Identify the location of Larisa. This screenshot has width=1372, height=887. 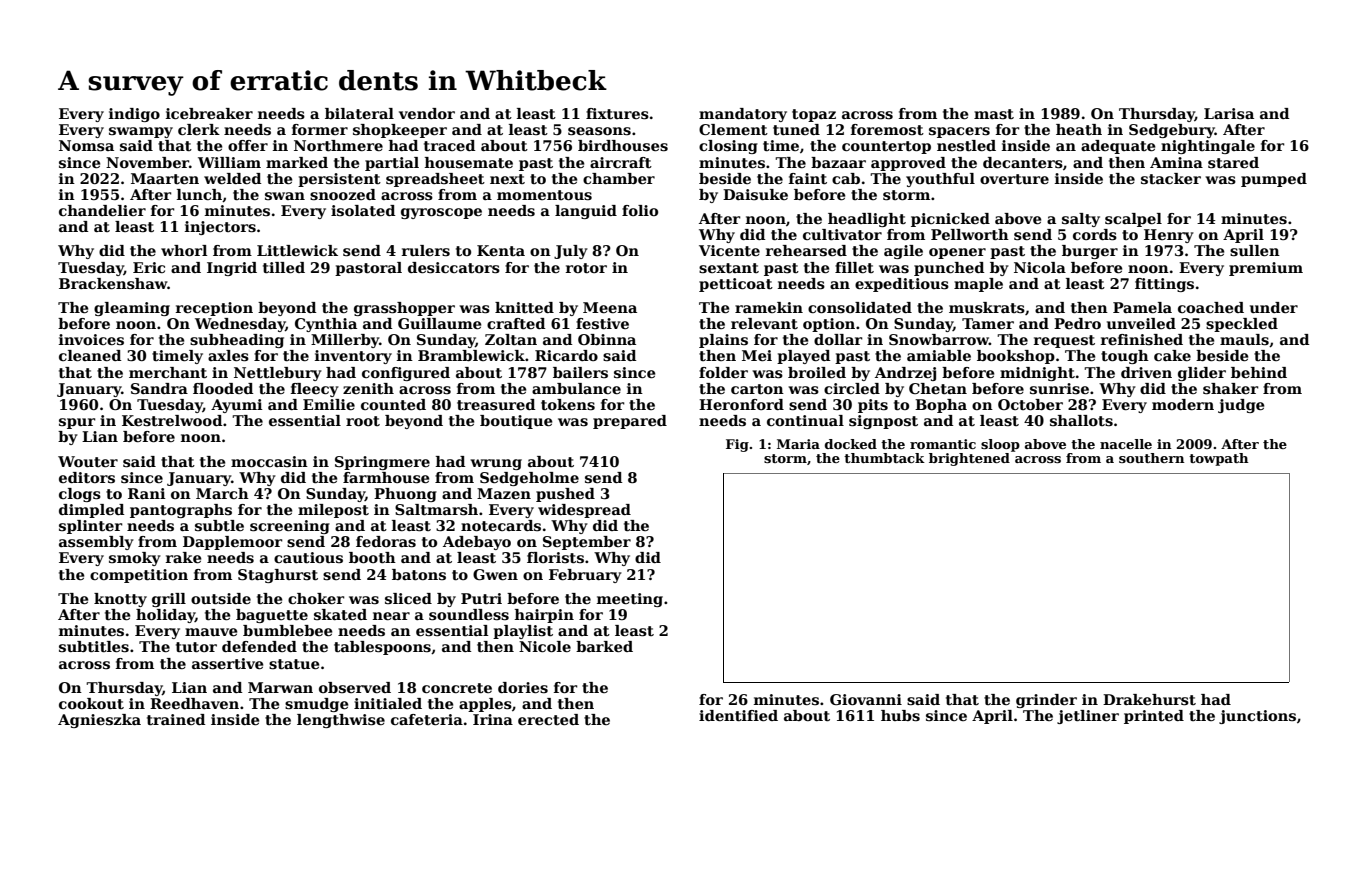
(1229, 114).
